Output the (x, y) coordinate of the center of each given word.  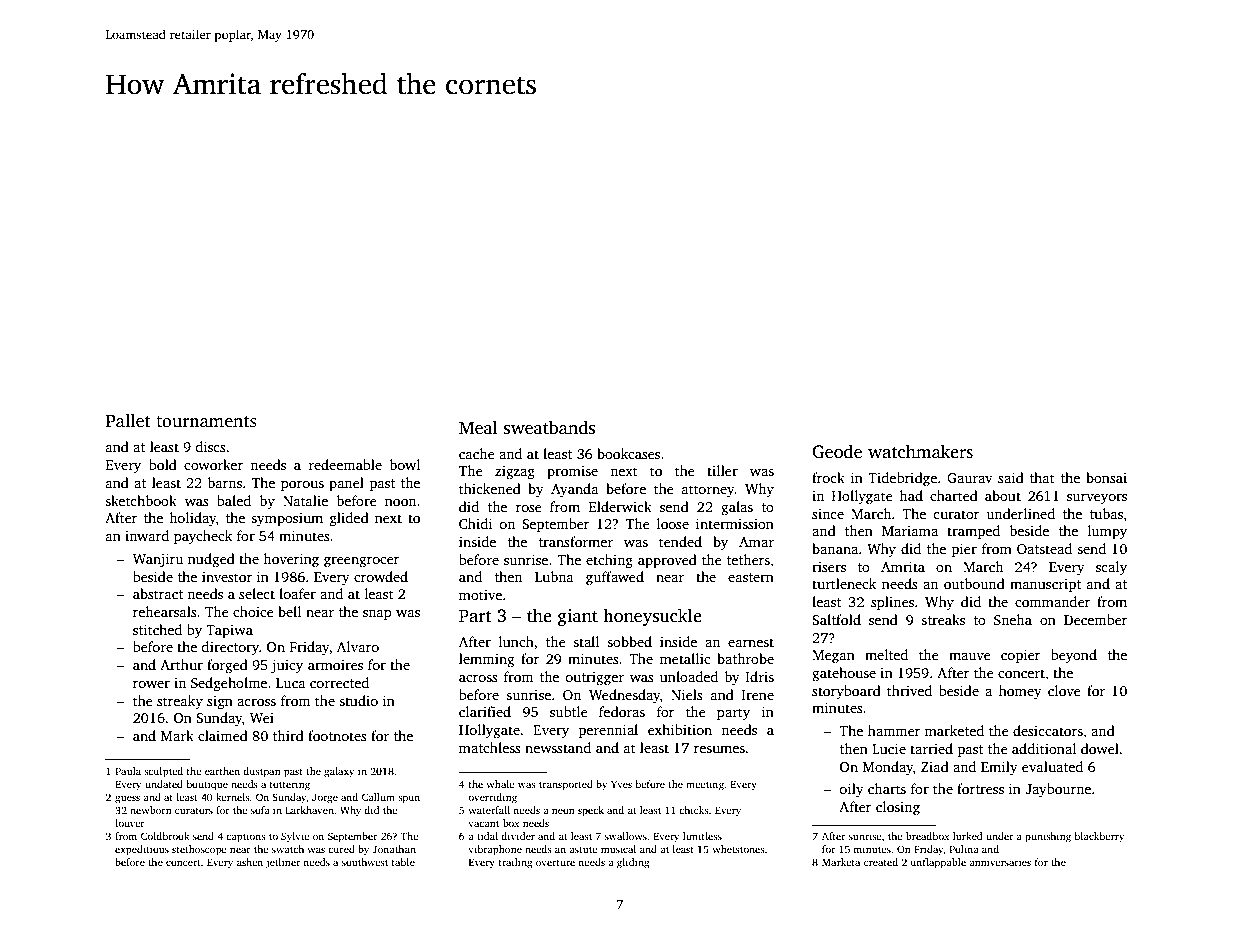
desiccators (1048, 730)
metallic (685, 658)
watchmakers (920, 451)
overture (555, 863)
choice (253, 611)
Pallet (128, 420)
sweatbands (549, 427)
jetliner (283, 863)
